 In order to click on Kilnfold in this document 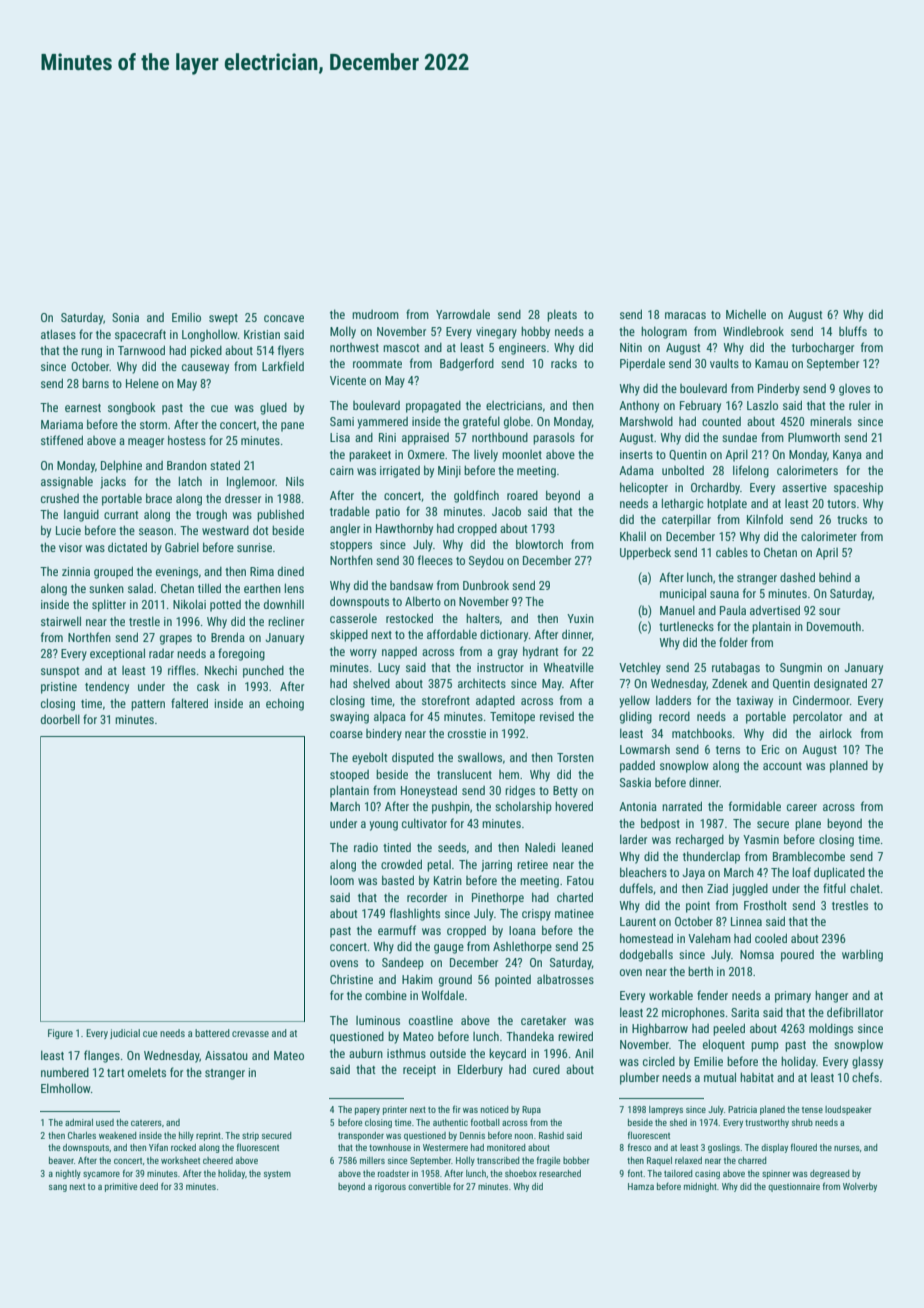, I will do `click(765, 519)`.
